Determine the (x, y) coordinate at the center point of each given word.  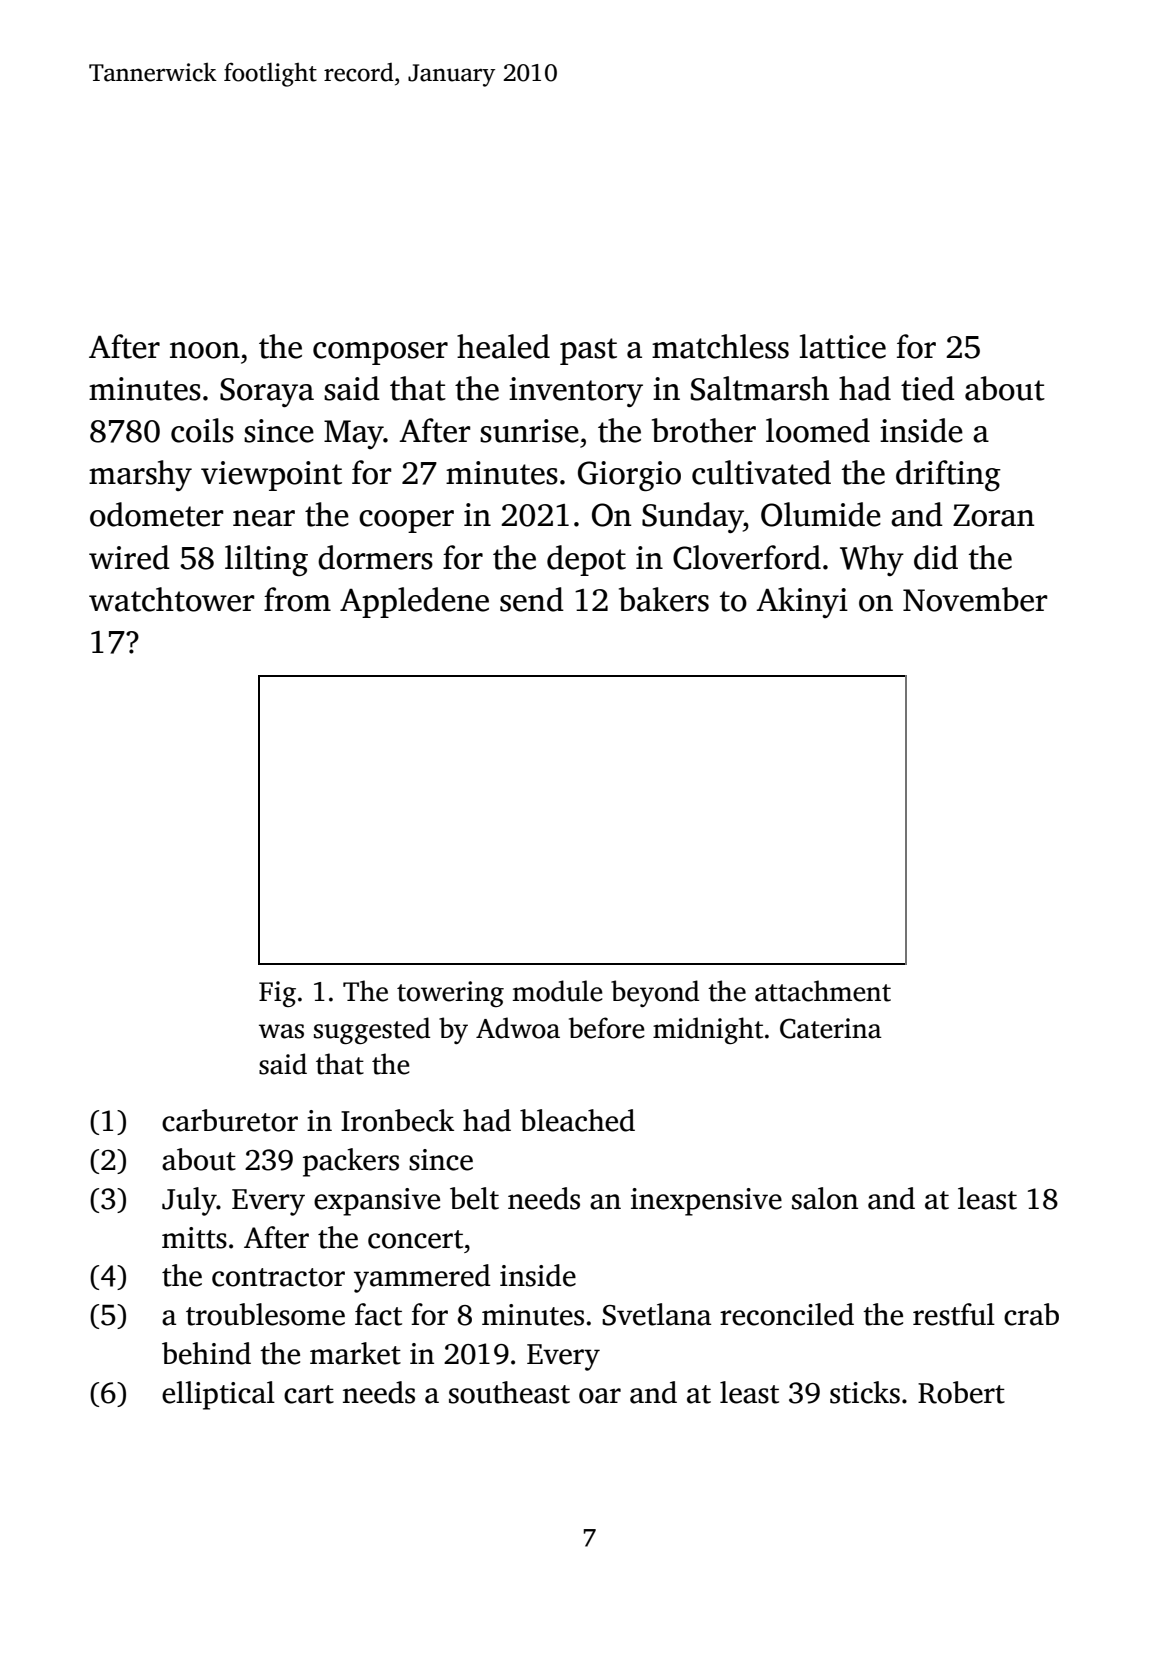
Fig (277, 994)
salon (825, 1198)
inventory (576, 392)
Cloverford (747, 557)
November (975, 599)
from (297, 599)
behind (206, 1353)
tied (928, 388)
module (558, 991)
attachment (823, 991)
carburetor (230, 1120)
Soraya (267, 392)
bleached (577, 1120)
